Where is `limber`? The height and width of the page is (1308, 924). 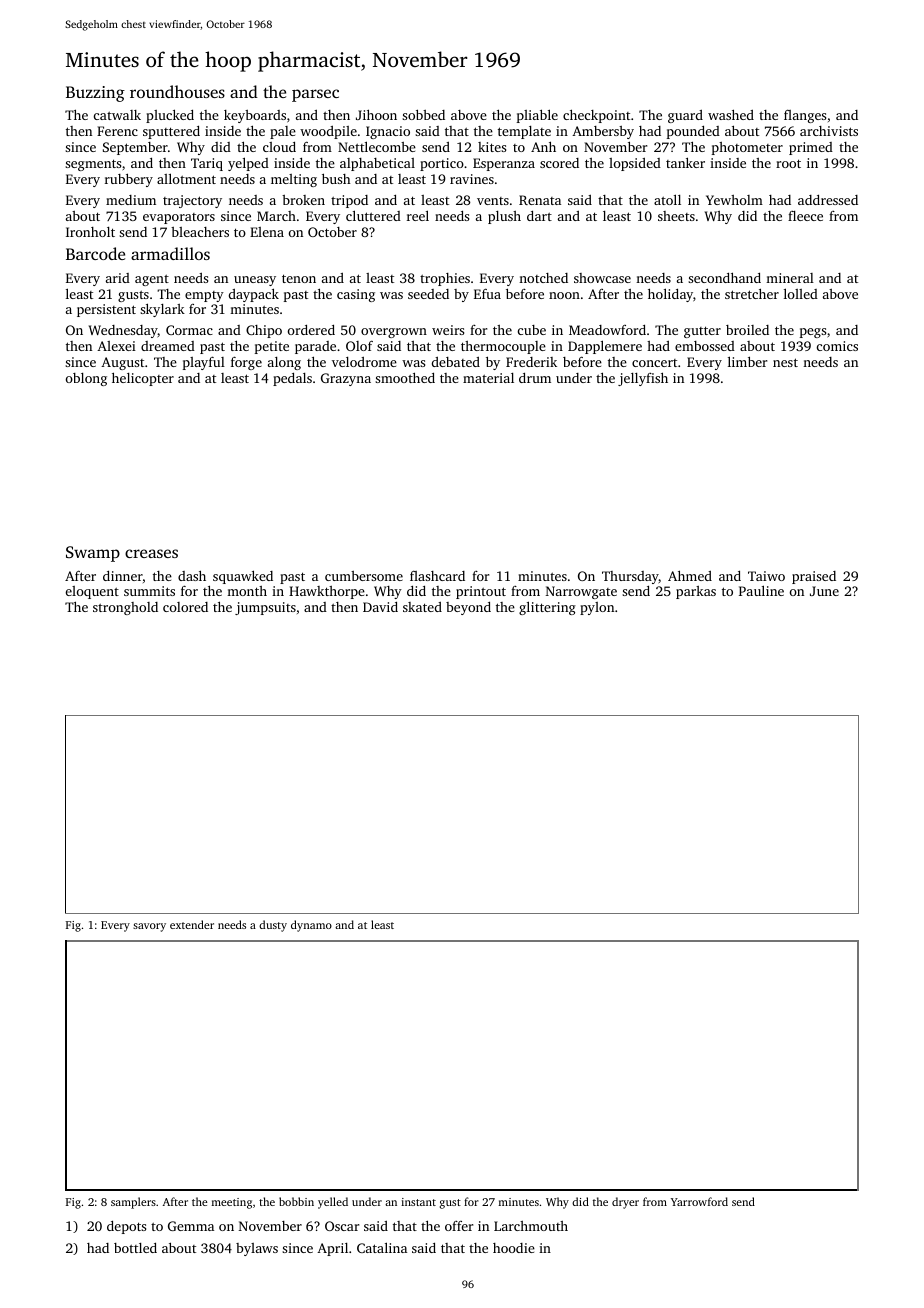
limber is located at coordinates (747, 361).
